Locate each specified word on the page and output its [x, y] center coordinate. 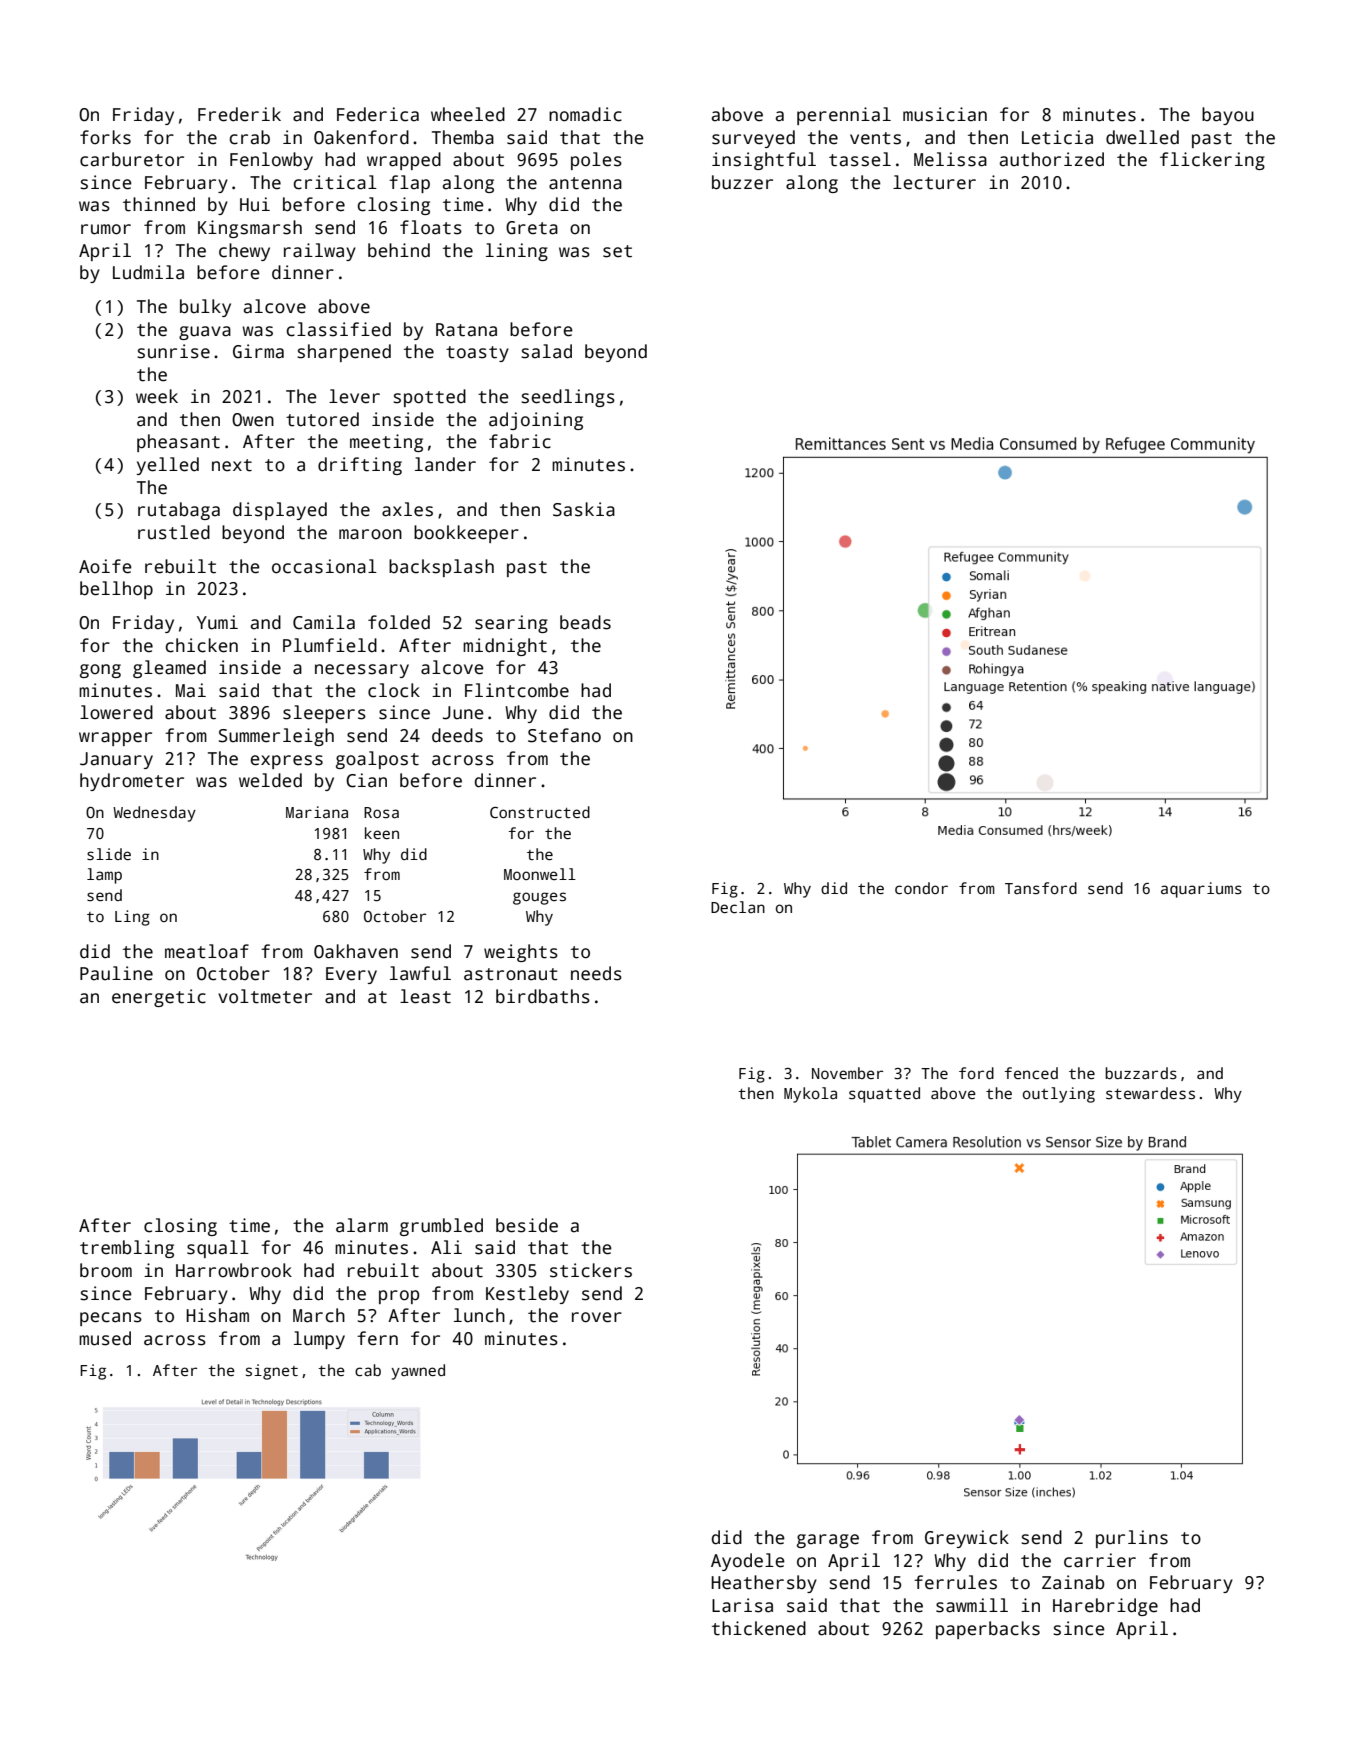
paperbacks [988, 1630]
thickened [759, 1628]
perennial [844, 116]
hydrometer [132, 782]
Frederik [239, 114]
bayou [1228, 116]
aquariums [1201, 890]
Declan [738, 907]
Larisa [742, 1605]
